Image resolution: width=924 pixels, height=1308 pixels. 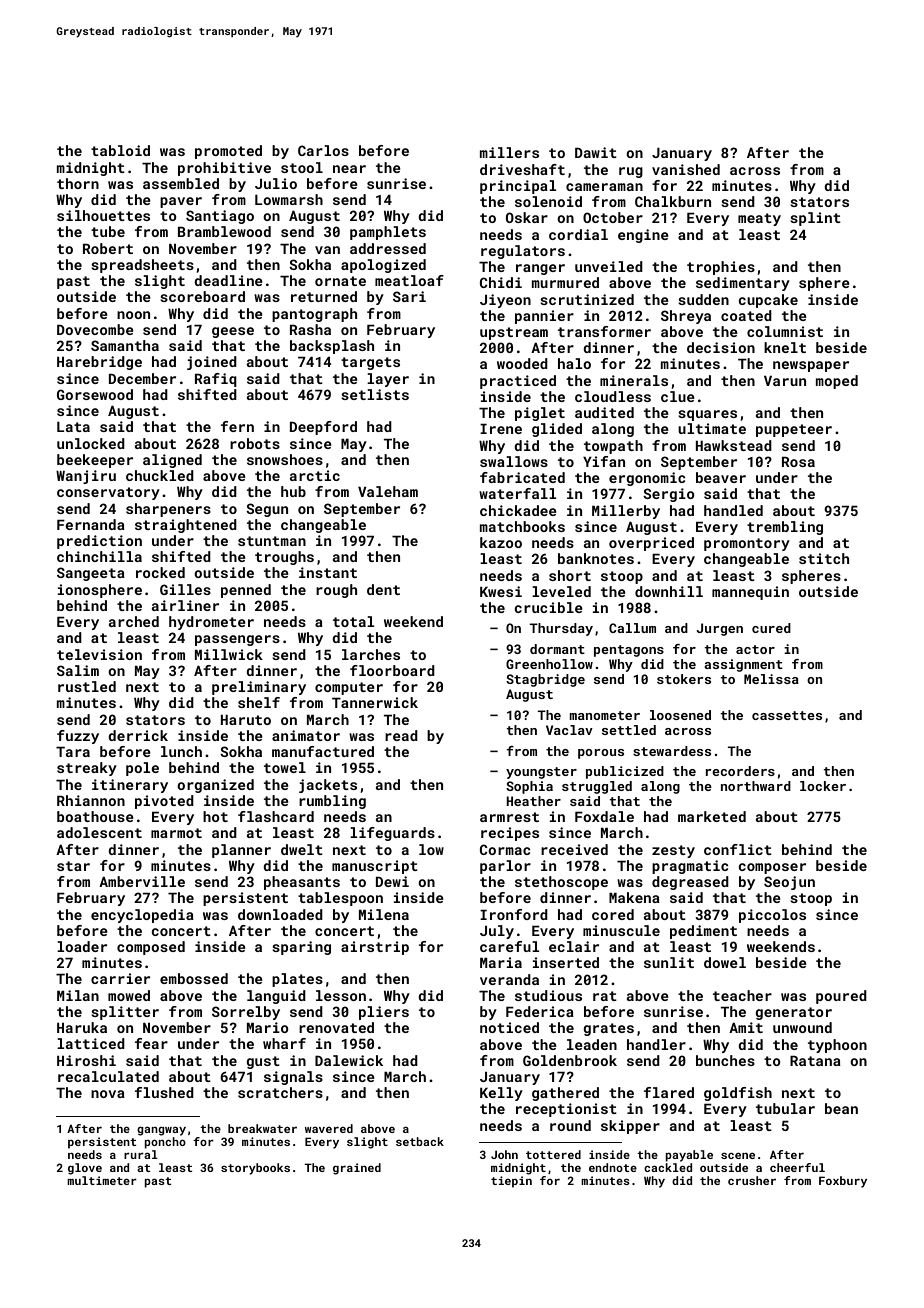 I want to click on Gilles, so click(x=185, y=589).
